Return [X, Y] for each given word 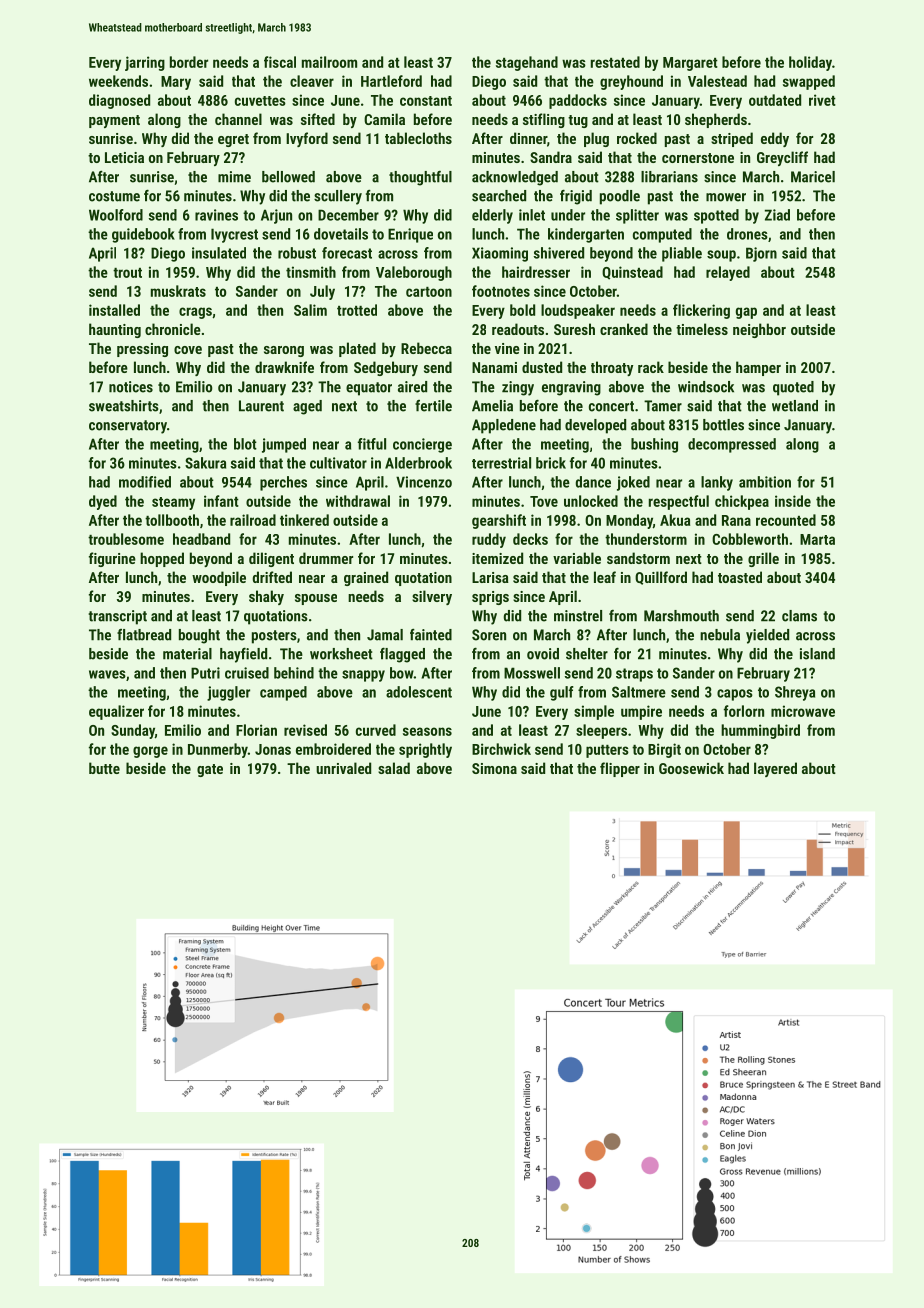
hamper [758, 368]
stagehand [527, 63]
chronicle [173, 329]
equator [369, 389]
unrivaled [343, 768]
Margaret [690, 64]
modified [145, 482]
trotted [357, 310]
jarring [145, 63]
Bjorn [761, 254]
